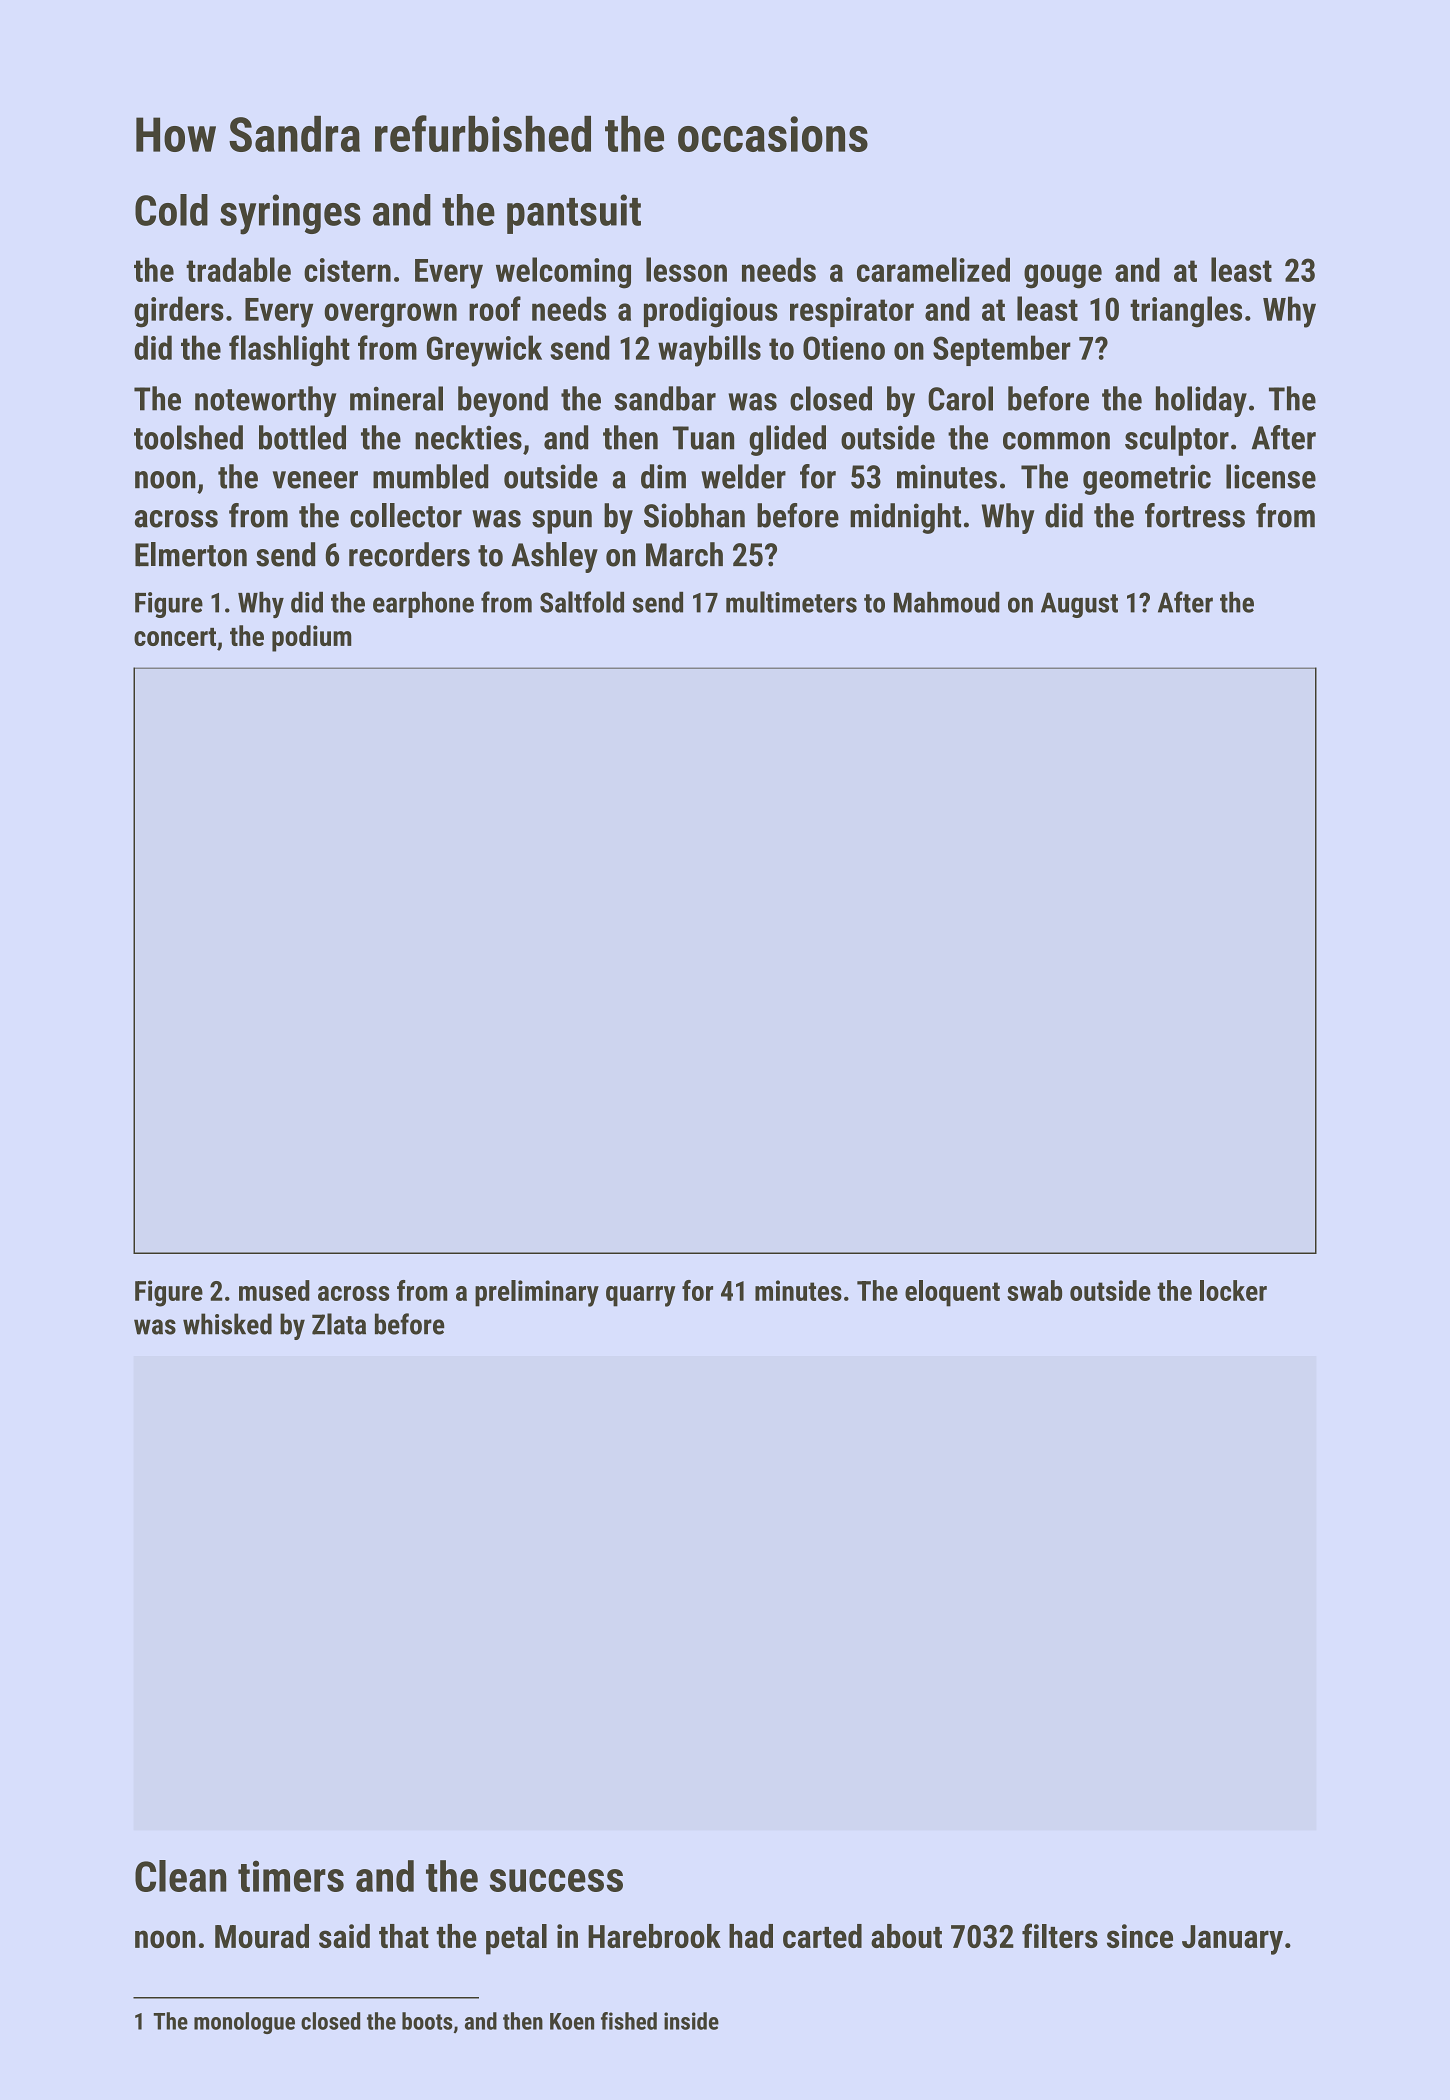 This image has width=1450, height=2100. I want to click on Saltfold, so click(582, 602).
